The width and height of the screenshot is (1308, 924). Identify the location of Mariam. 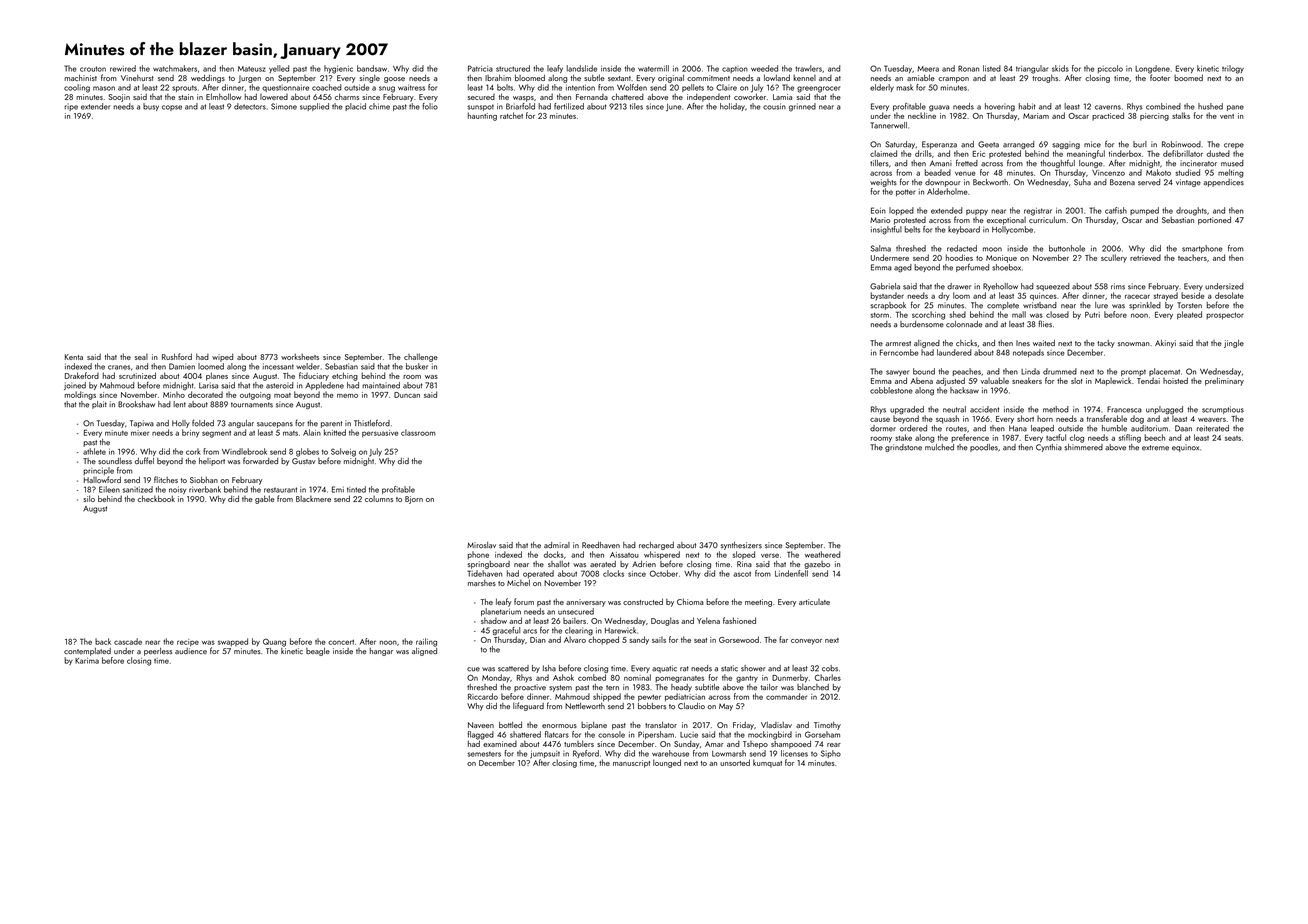
(1036, 116).
